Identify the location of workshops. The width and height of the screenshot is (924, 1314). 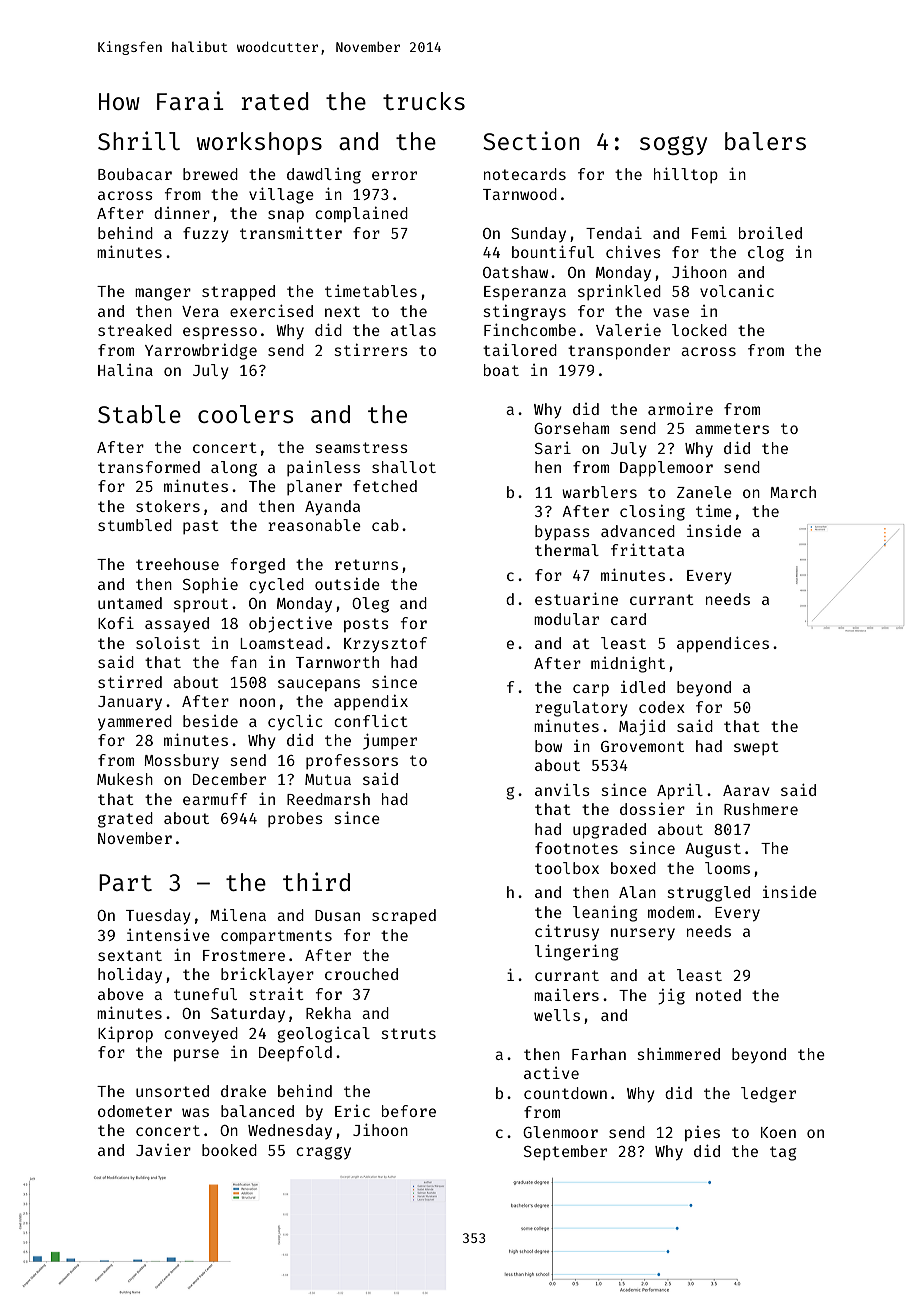
(259, 143).
